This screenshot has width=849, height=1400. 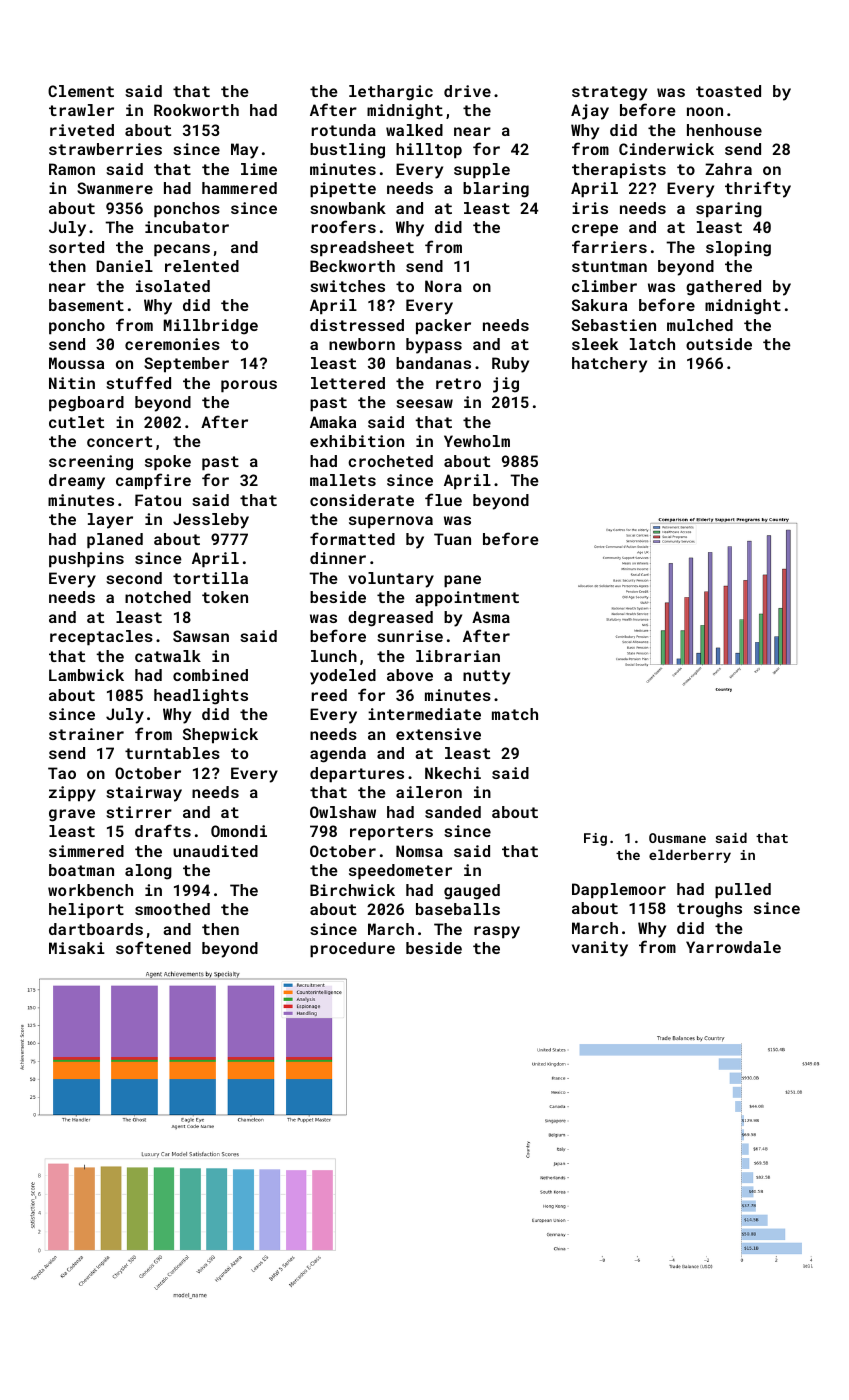 I want to click on Yarrowdale, so click(x=733, y=947).
